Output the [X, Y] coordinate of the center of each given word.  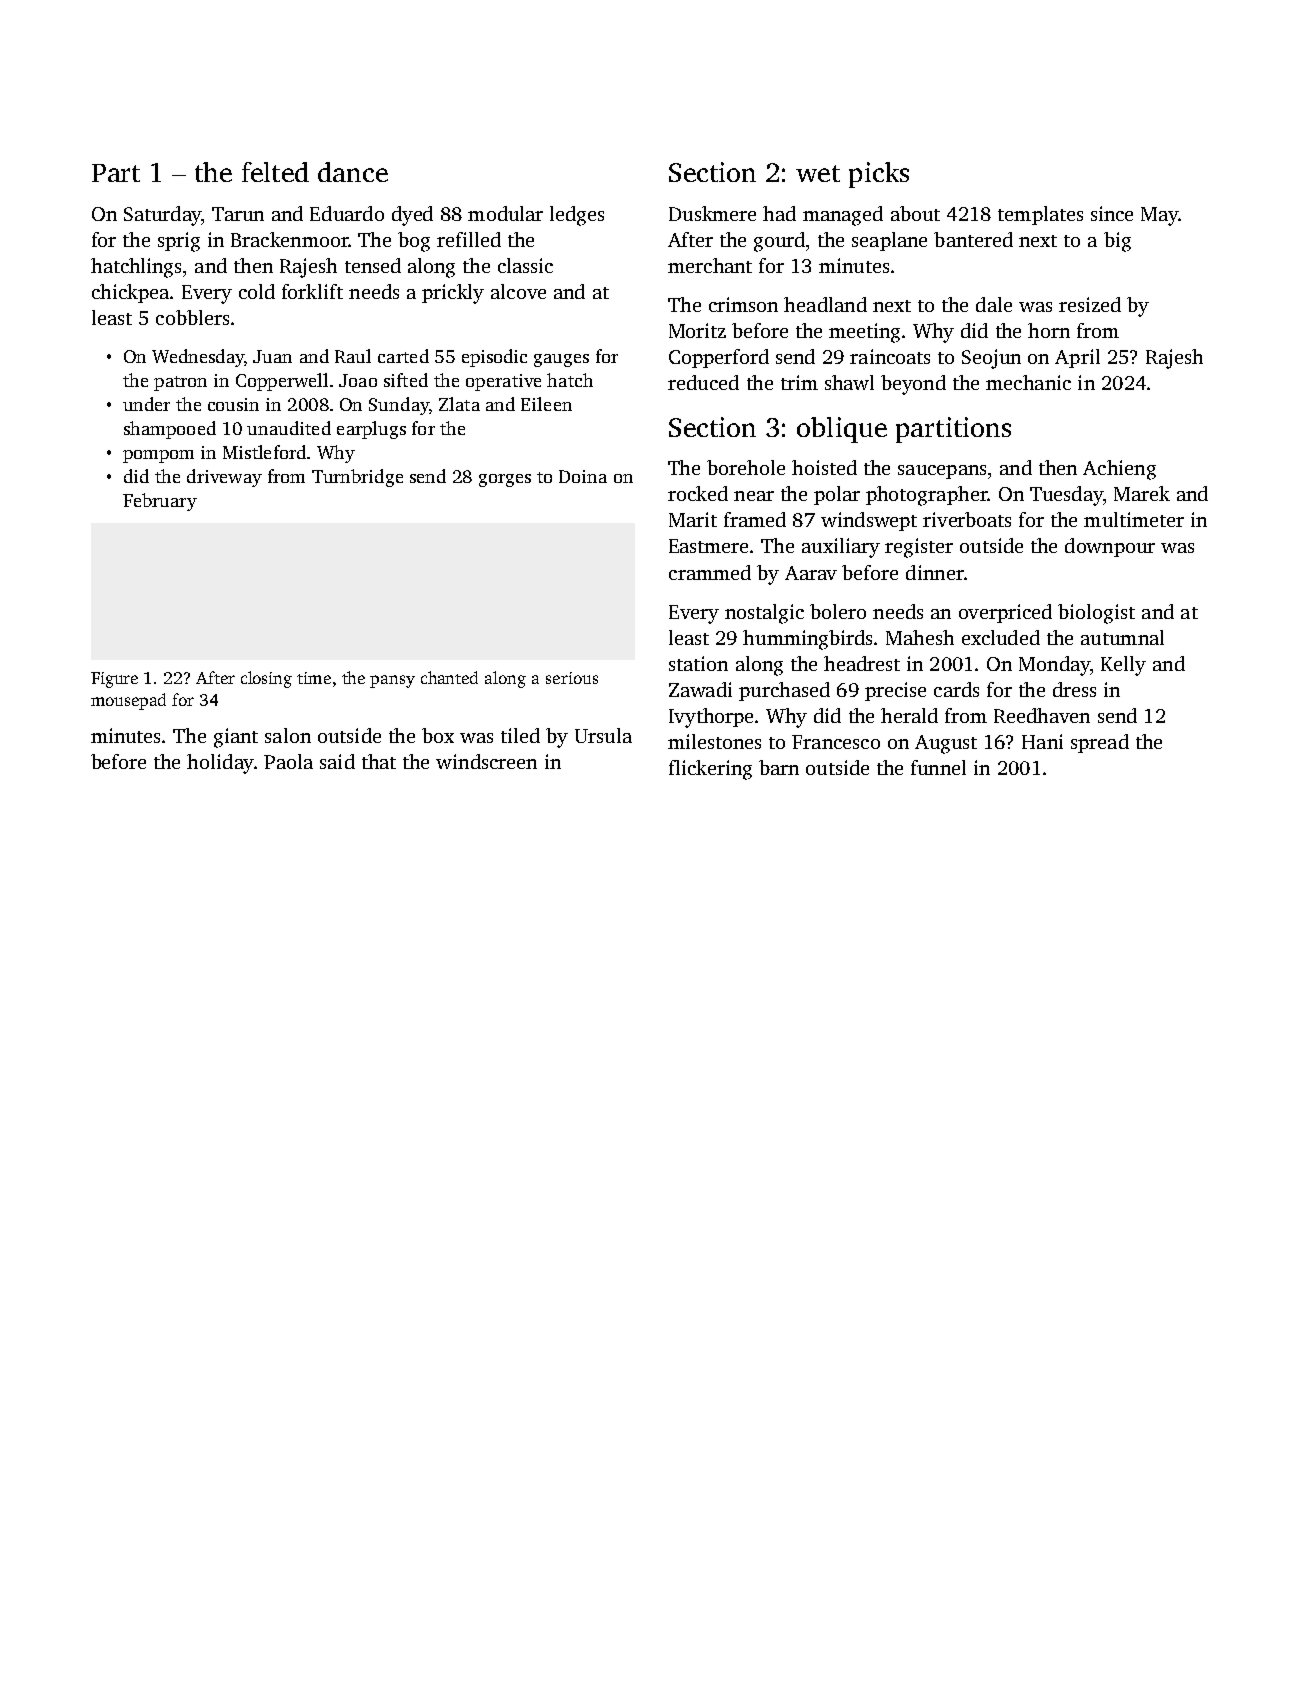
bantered [973, 239]
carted [403, 356]
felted [275, 172]
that [379, 761]
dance [353, 172]
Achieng [1119, 470]
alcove [518, 291]
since [1112, 213]
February [160, 502]
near [754, 496]
